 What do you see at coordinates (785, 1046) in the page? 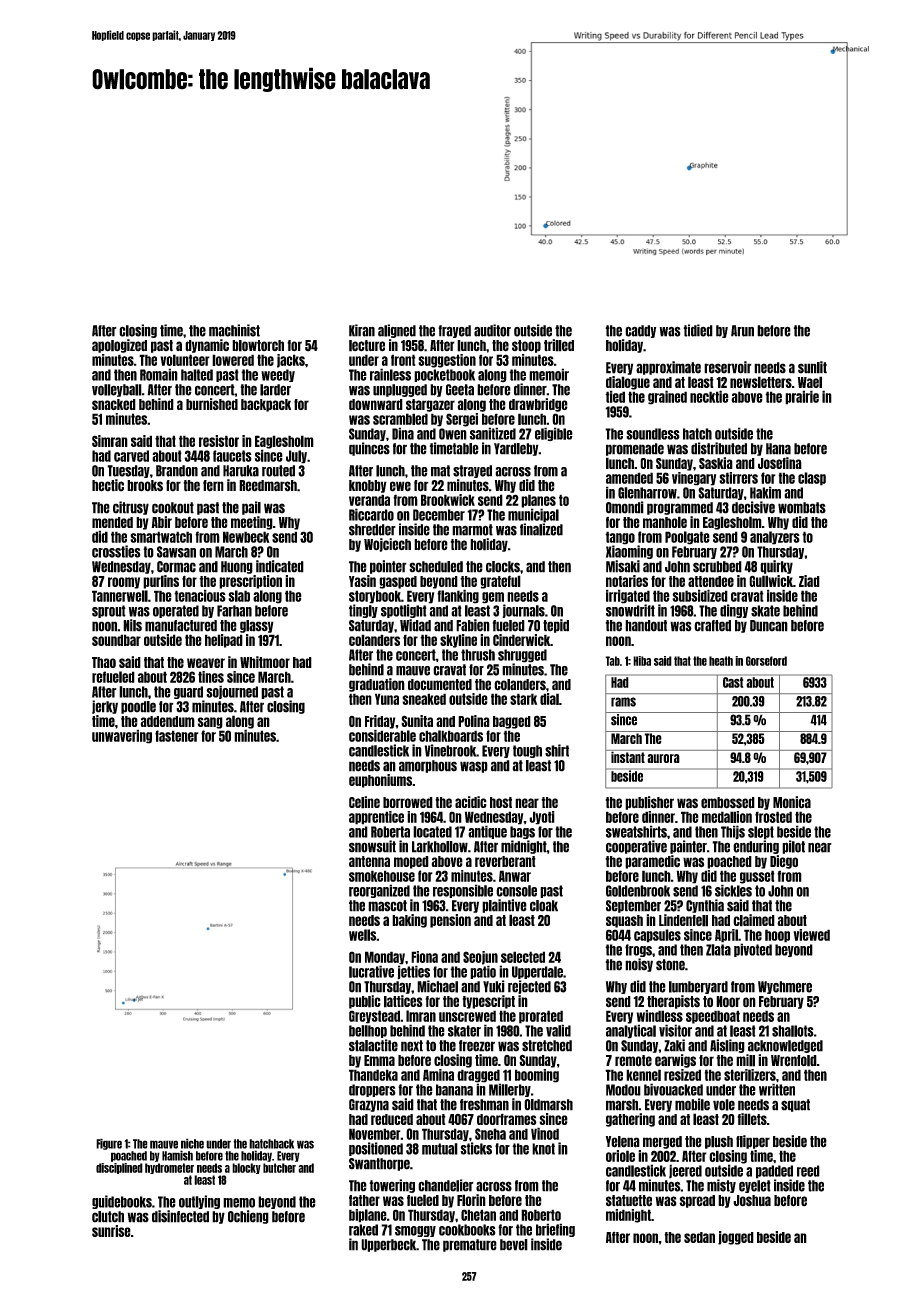
I see `acknowledged` at bounding box center [785, 1046].
